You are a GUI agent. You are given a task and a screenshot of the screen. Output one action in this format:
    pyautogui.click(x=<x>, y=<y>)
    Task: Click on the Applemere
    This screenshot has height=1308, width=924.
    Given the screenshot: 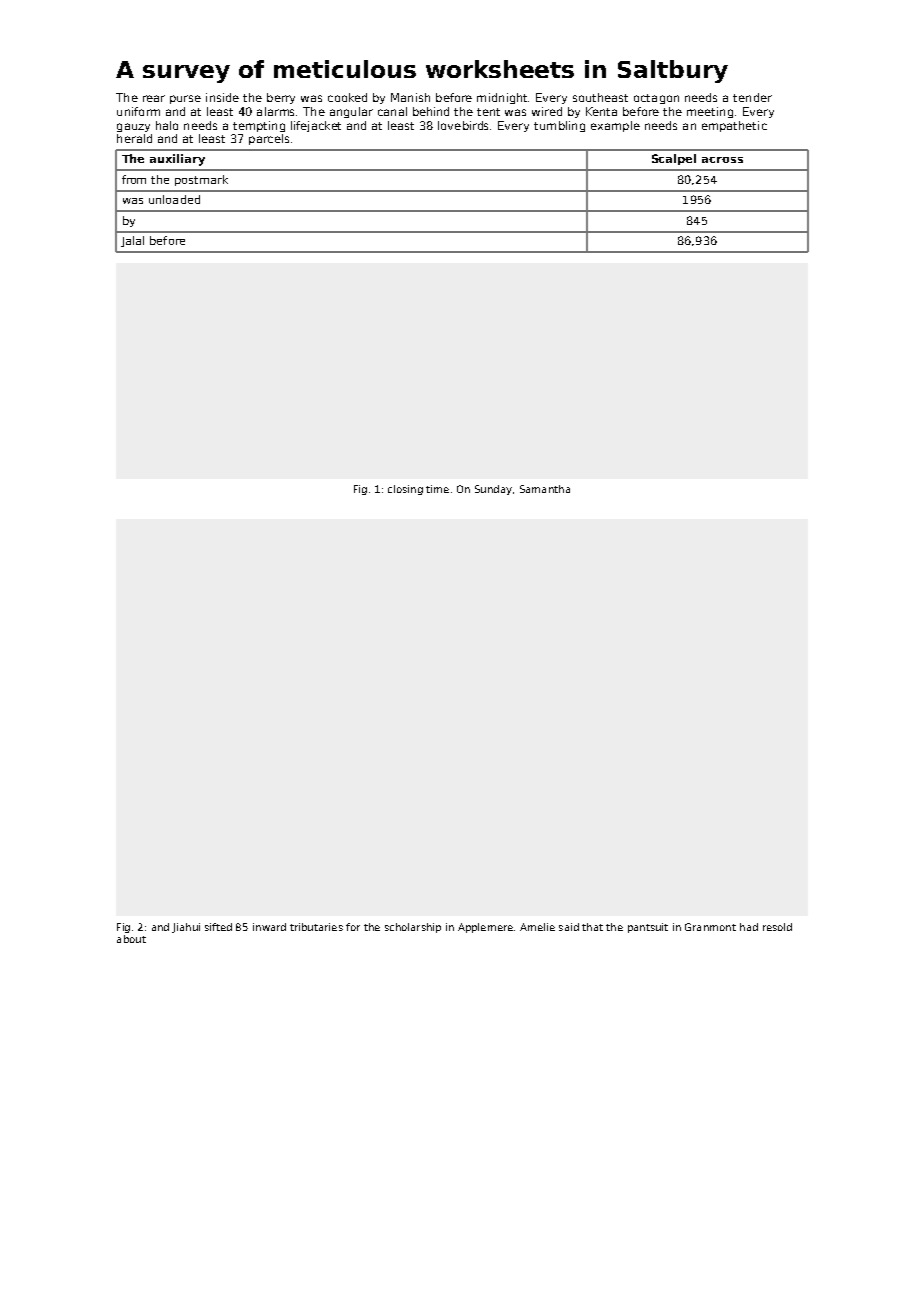 What is the action you would take?
    pyautogui.click(x=485, y=928)
